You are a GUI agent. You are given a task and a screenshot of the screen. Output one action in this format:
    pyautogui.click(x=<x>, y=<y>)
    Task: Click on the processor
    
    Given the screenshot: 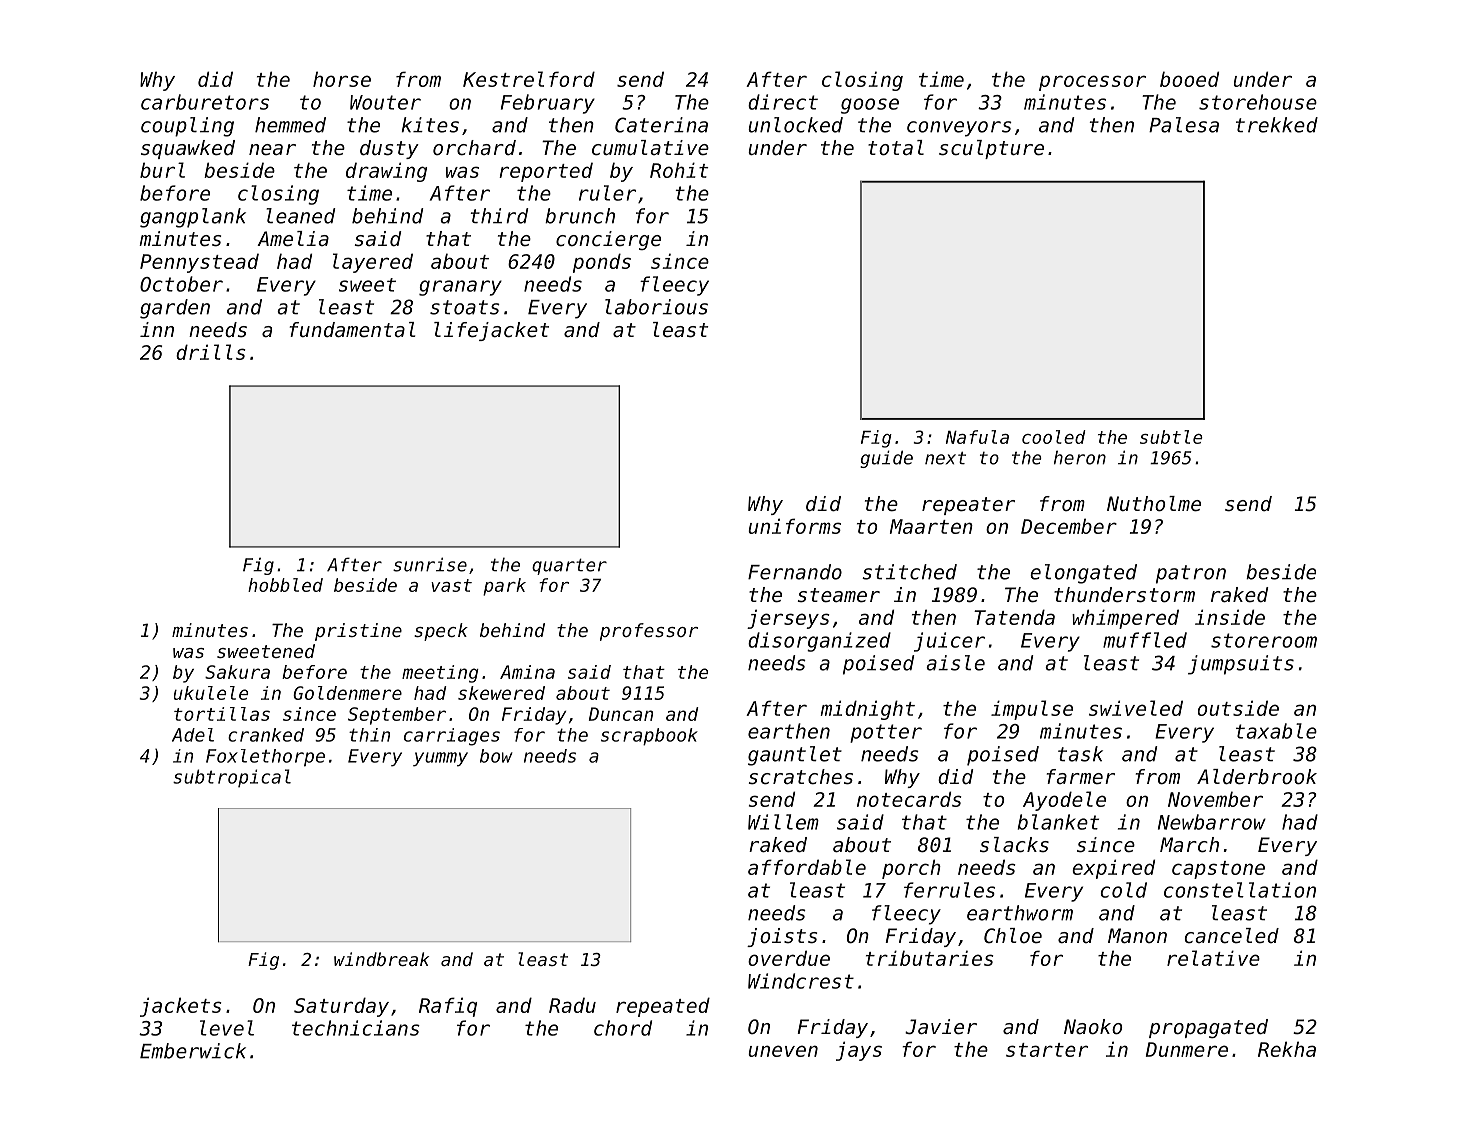 What is the action you would take?
    pyautogui.click(x=1092, y=83)
